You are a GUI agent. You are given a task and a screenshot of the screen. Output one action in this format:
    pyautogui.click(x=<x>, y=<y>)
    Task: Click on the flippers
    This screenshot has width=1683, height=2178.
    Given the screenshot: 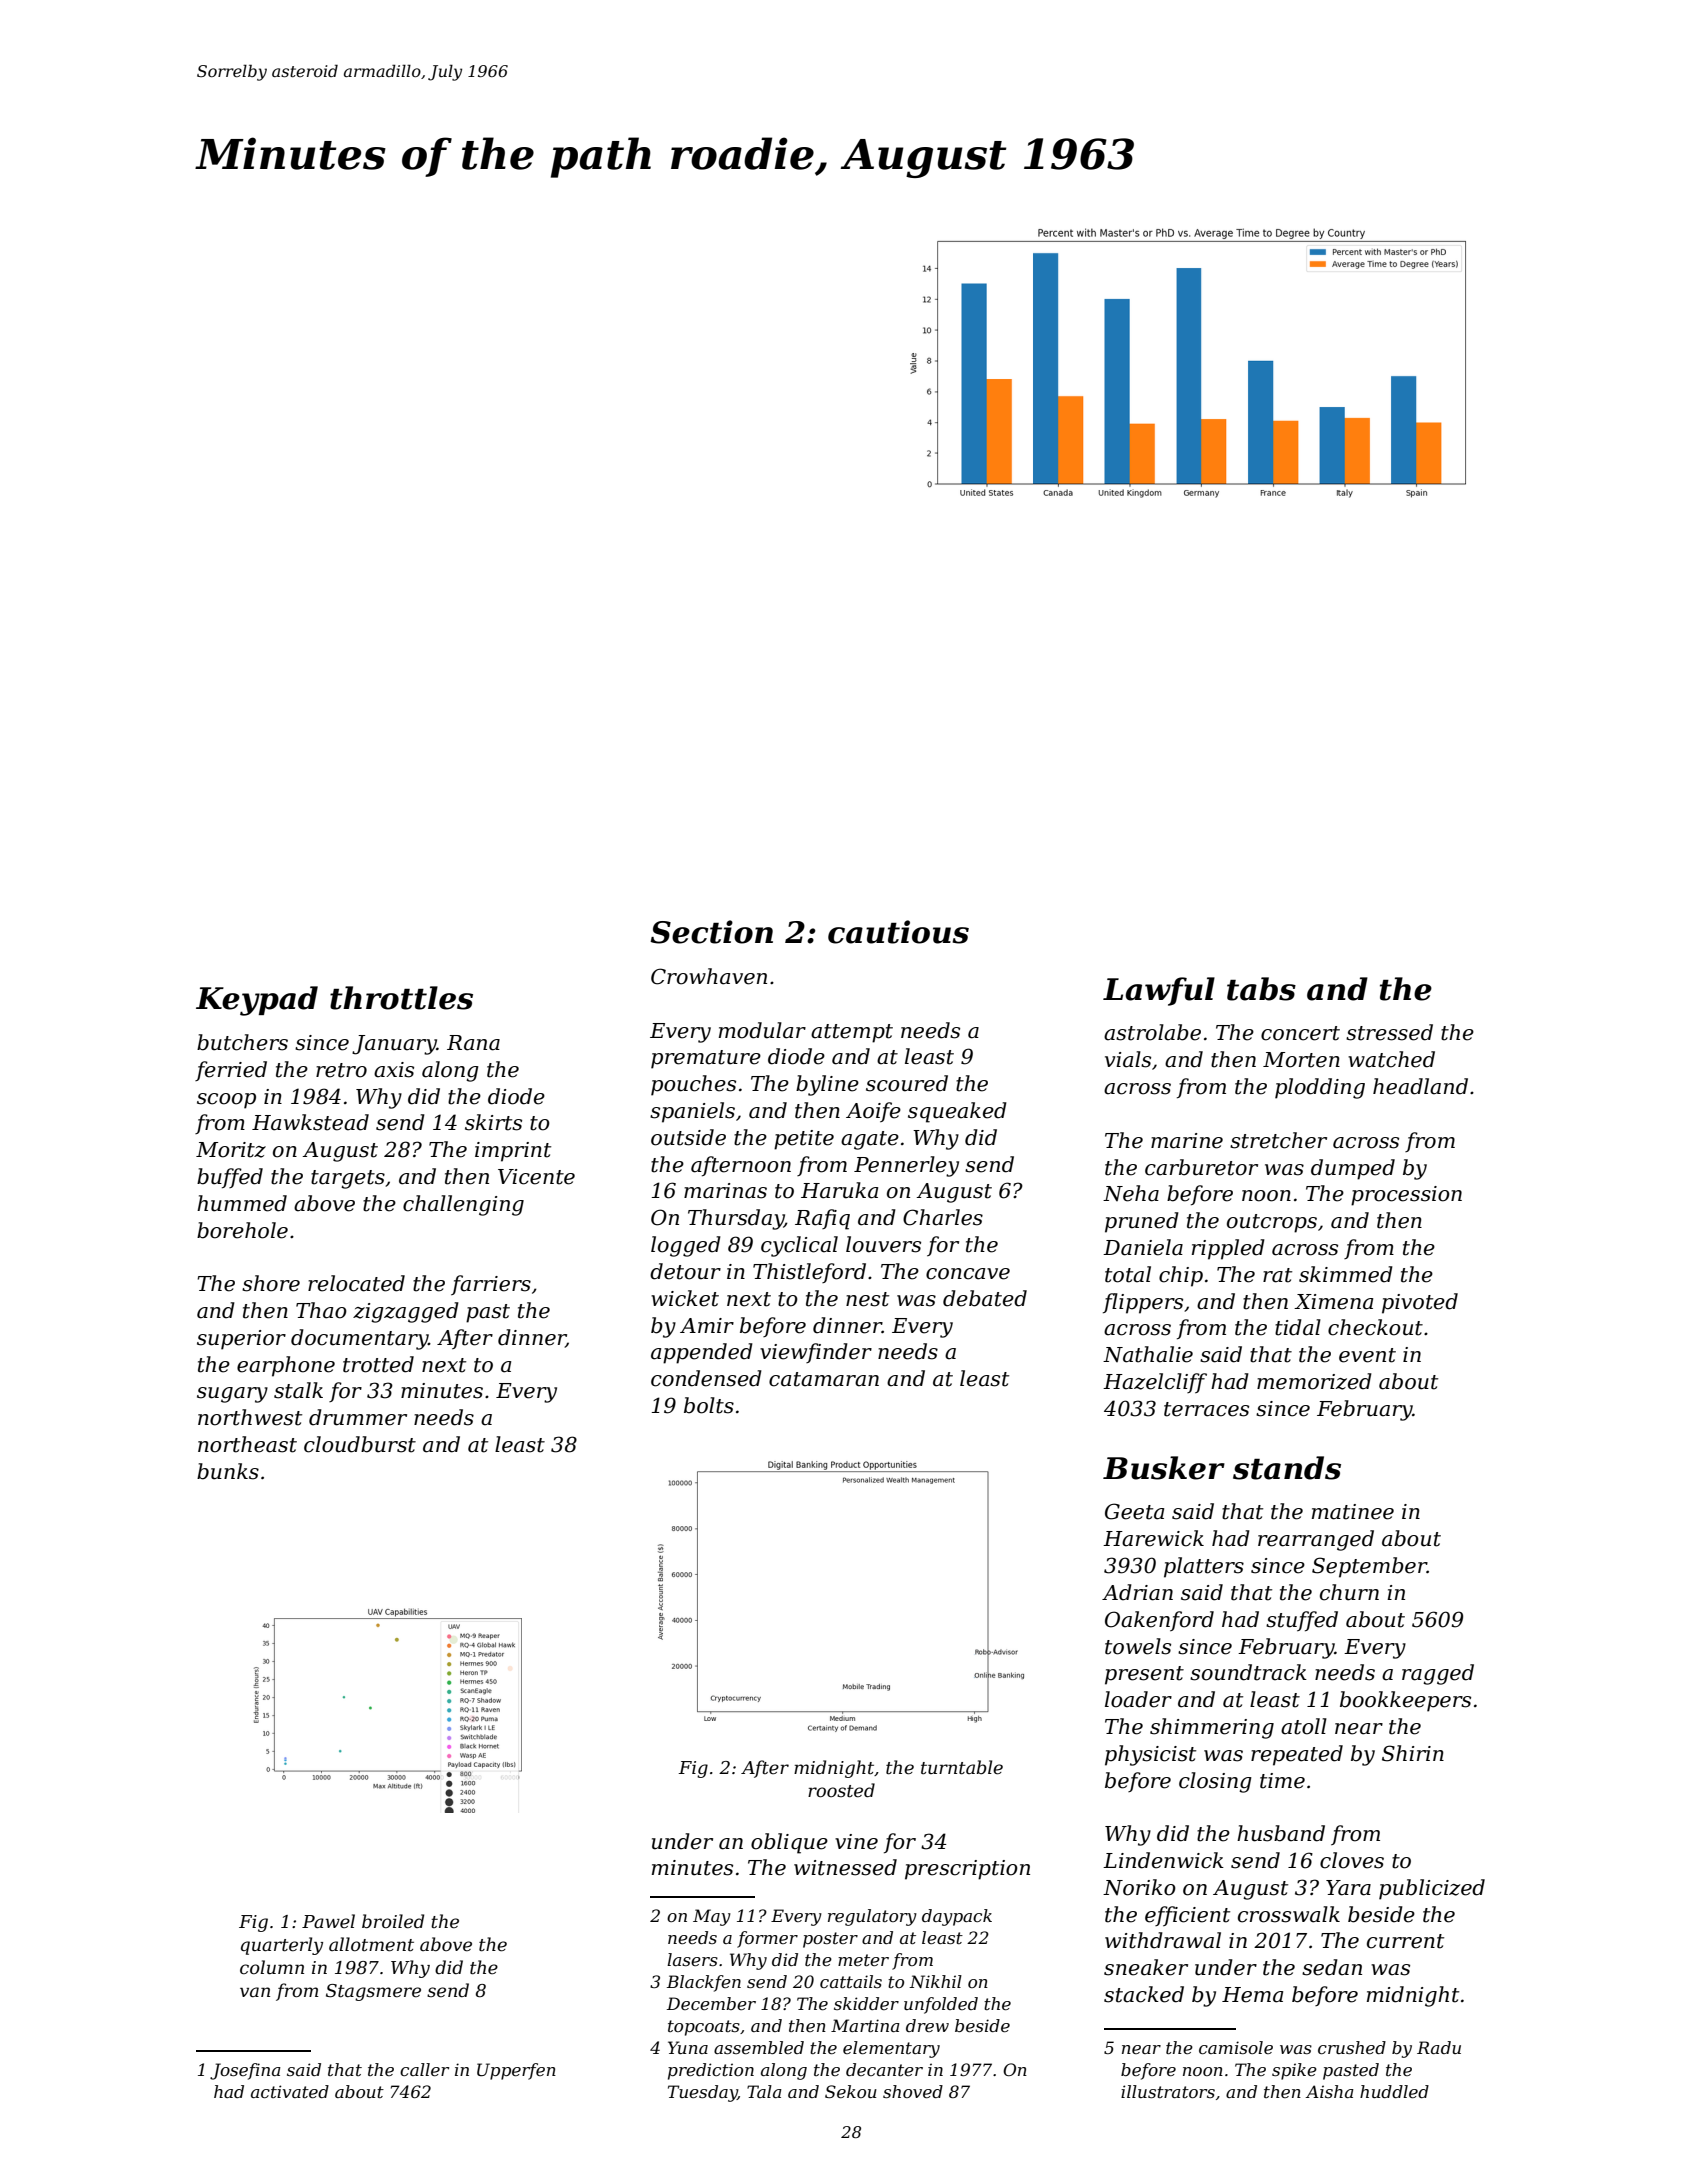 What is the action you would take?
    pyautogui.click(x=1143, y=1303)
